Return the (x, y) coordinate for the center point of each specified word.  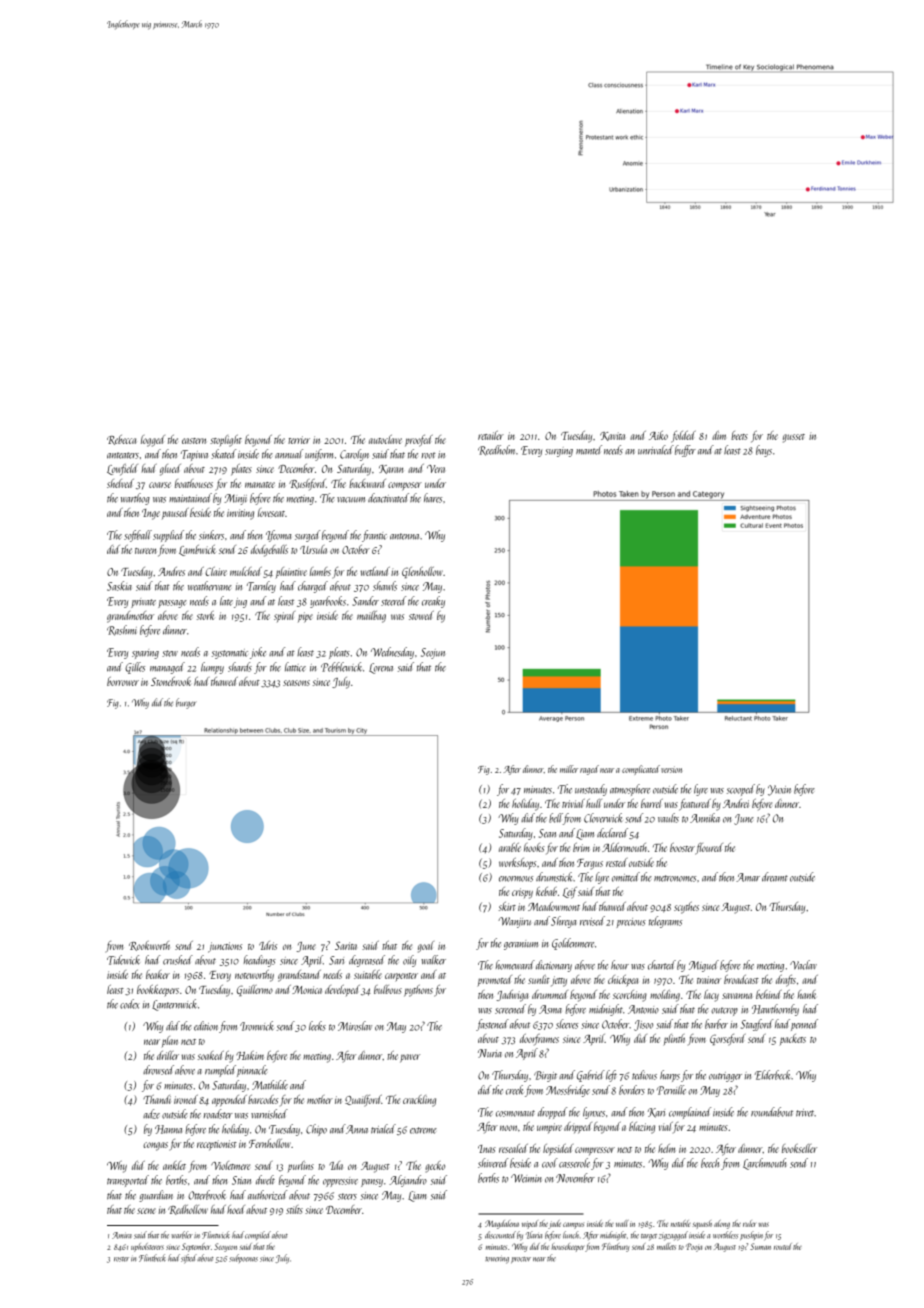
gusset (794, 438)
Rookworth (149, 946)
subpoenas (243, 1258)
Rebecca (121, 440)
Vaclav (803, 965)
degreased (367, 961)
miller (569, 769)
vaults (668, 818)
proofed (419, 441)
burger (186, 703)
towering (497, 1259)
